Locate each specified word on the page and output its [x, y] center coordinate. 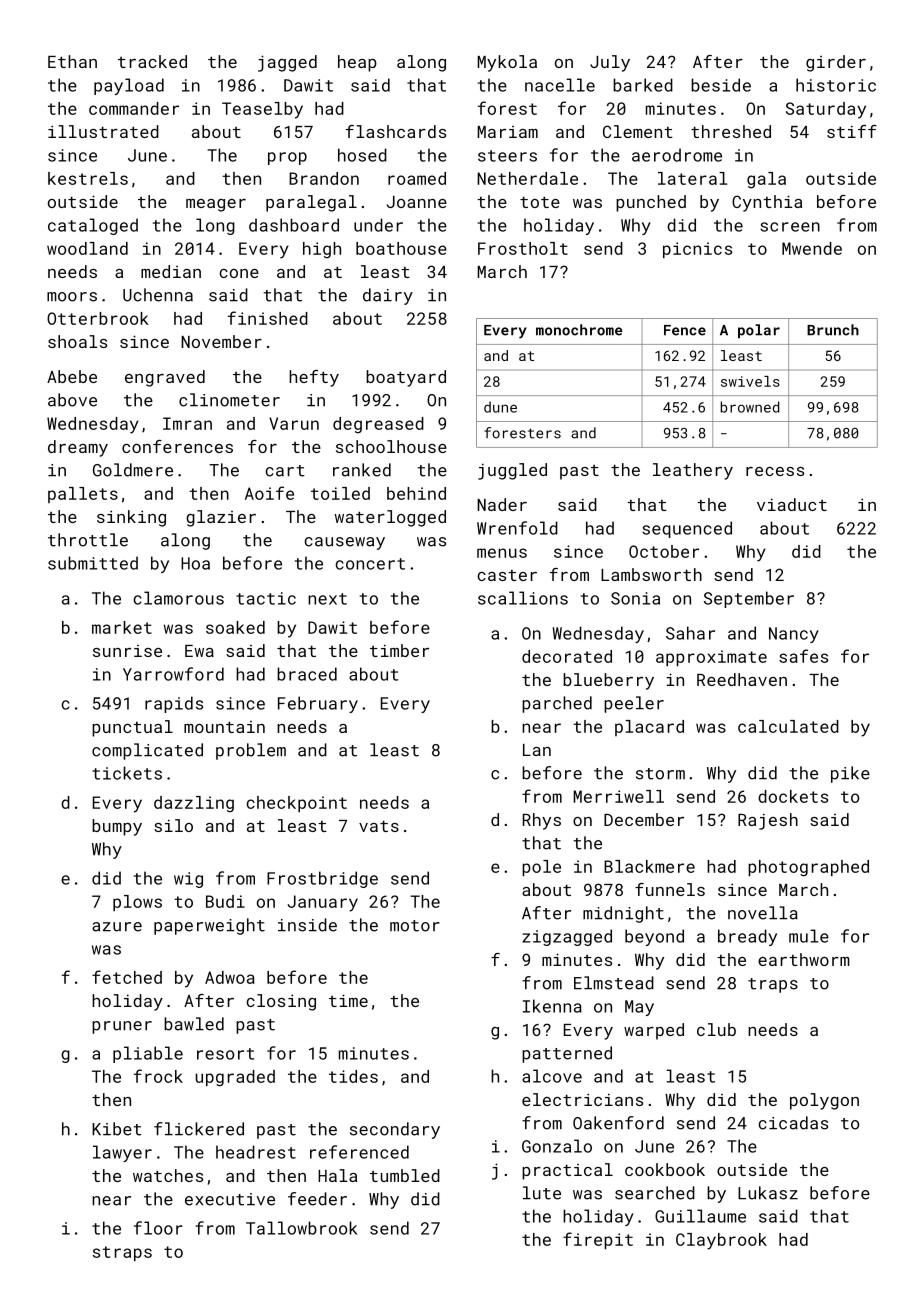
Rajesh [768, 821]
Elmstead [614, 983]
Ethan [72, 61]
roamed [417, 178]
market [122, 627]
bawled [194, 1024]
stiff [852, 131]
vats [379, 826]
